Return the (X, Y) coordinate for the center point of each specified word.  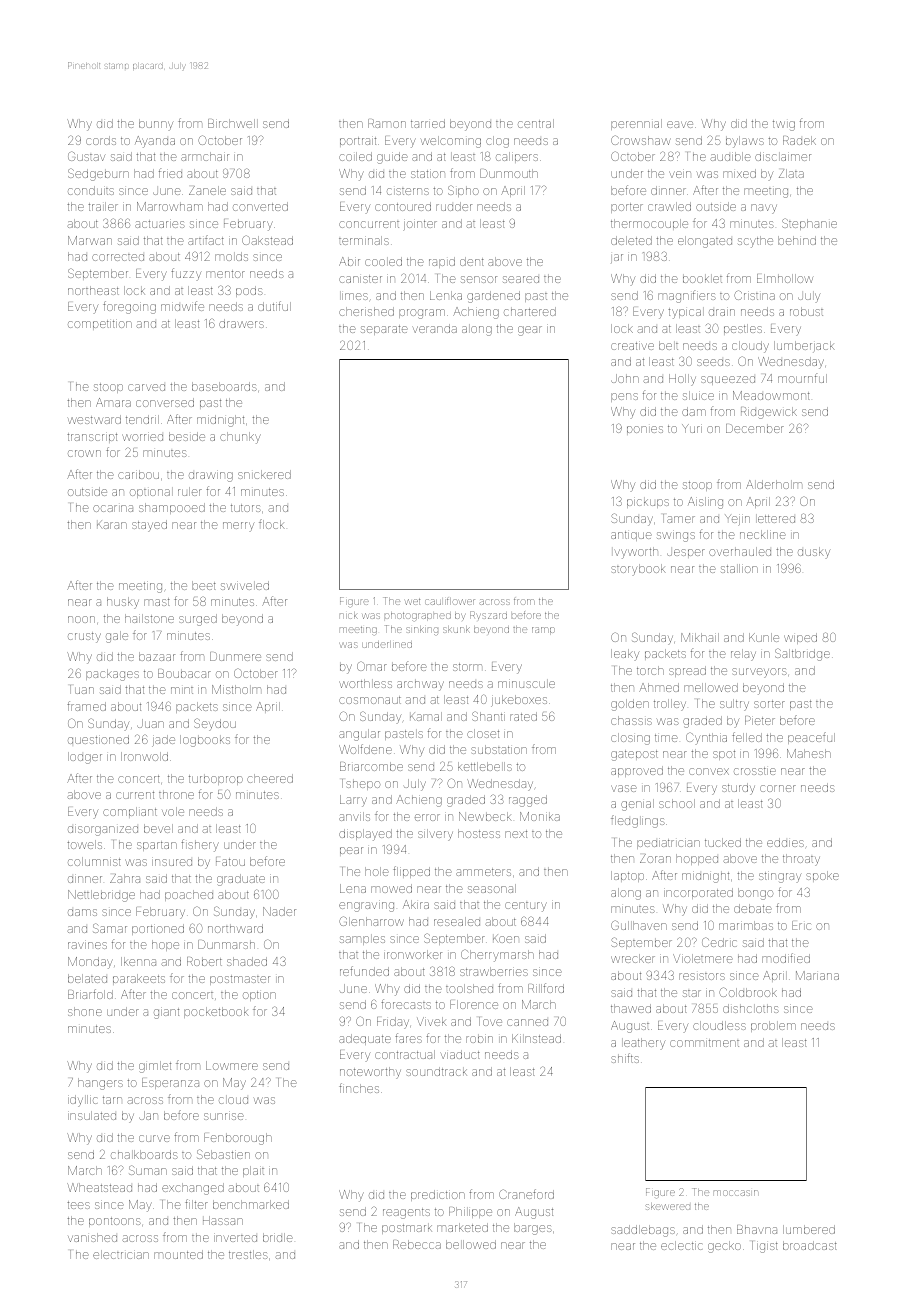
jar (617, 258)
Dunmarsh (226, 944)
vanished (92, 1237)
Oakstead (267, 240)
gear (530, 331)
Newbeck (485, 816)
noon (81, 619)
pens (624, 397)
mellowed (711, 687)
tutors (246, 508)
